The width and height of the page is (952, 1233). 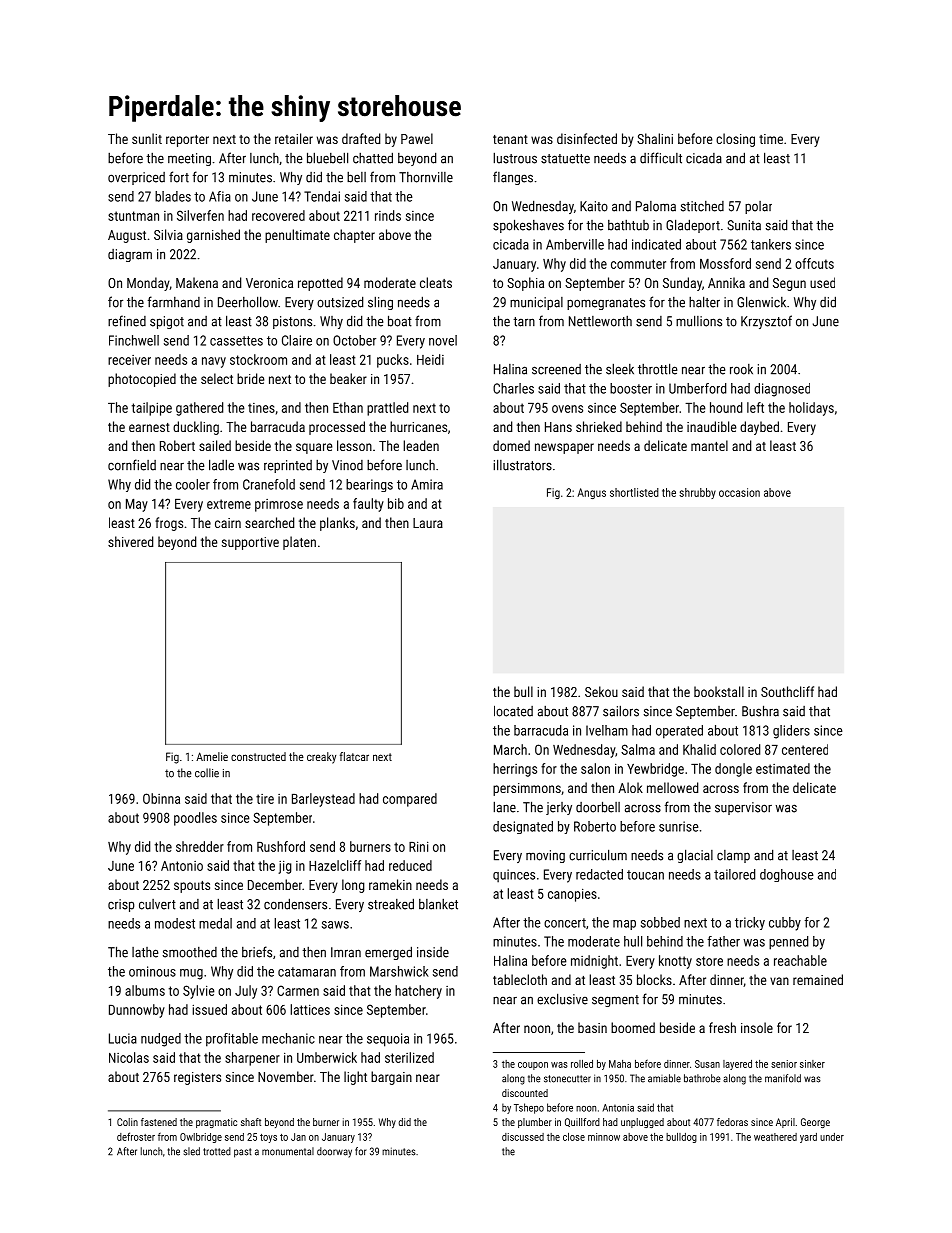 What do you see at coordinates (766, 322) in the page?
I see `Krzysztof` at bounding box center [766, 322].
